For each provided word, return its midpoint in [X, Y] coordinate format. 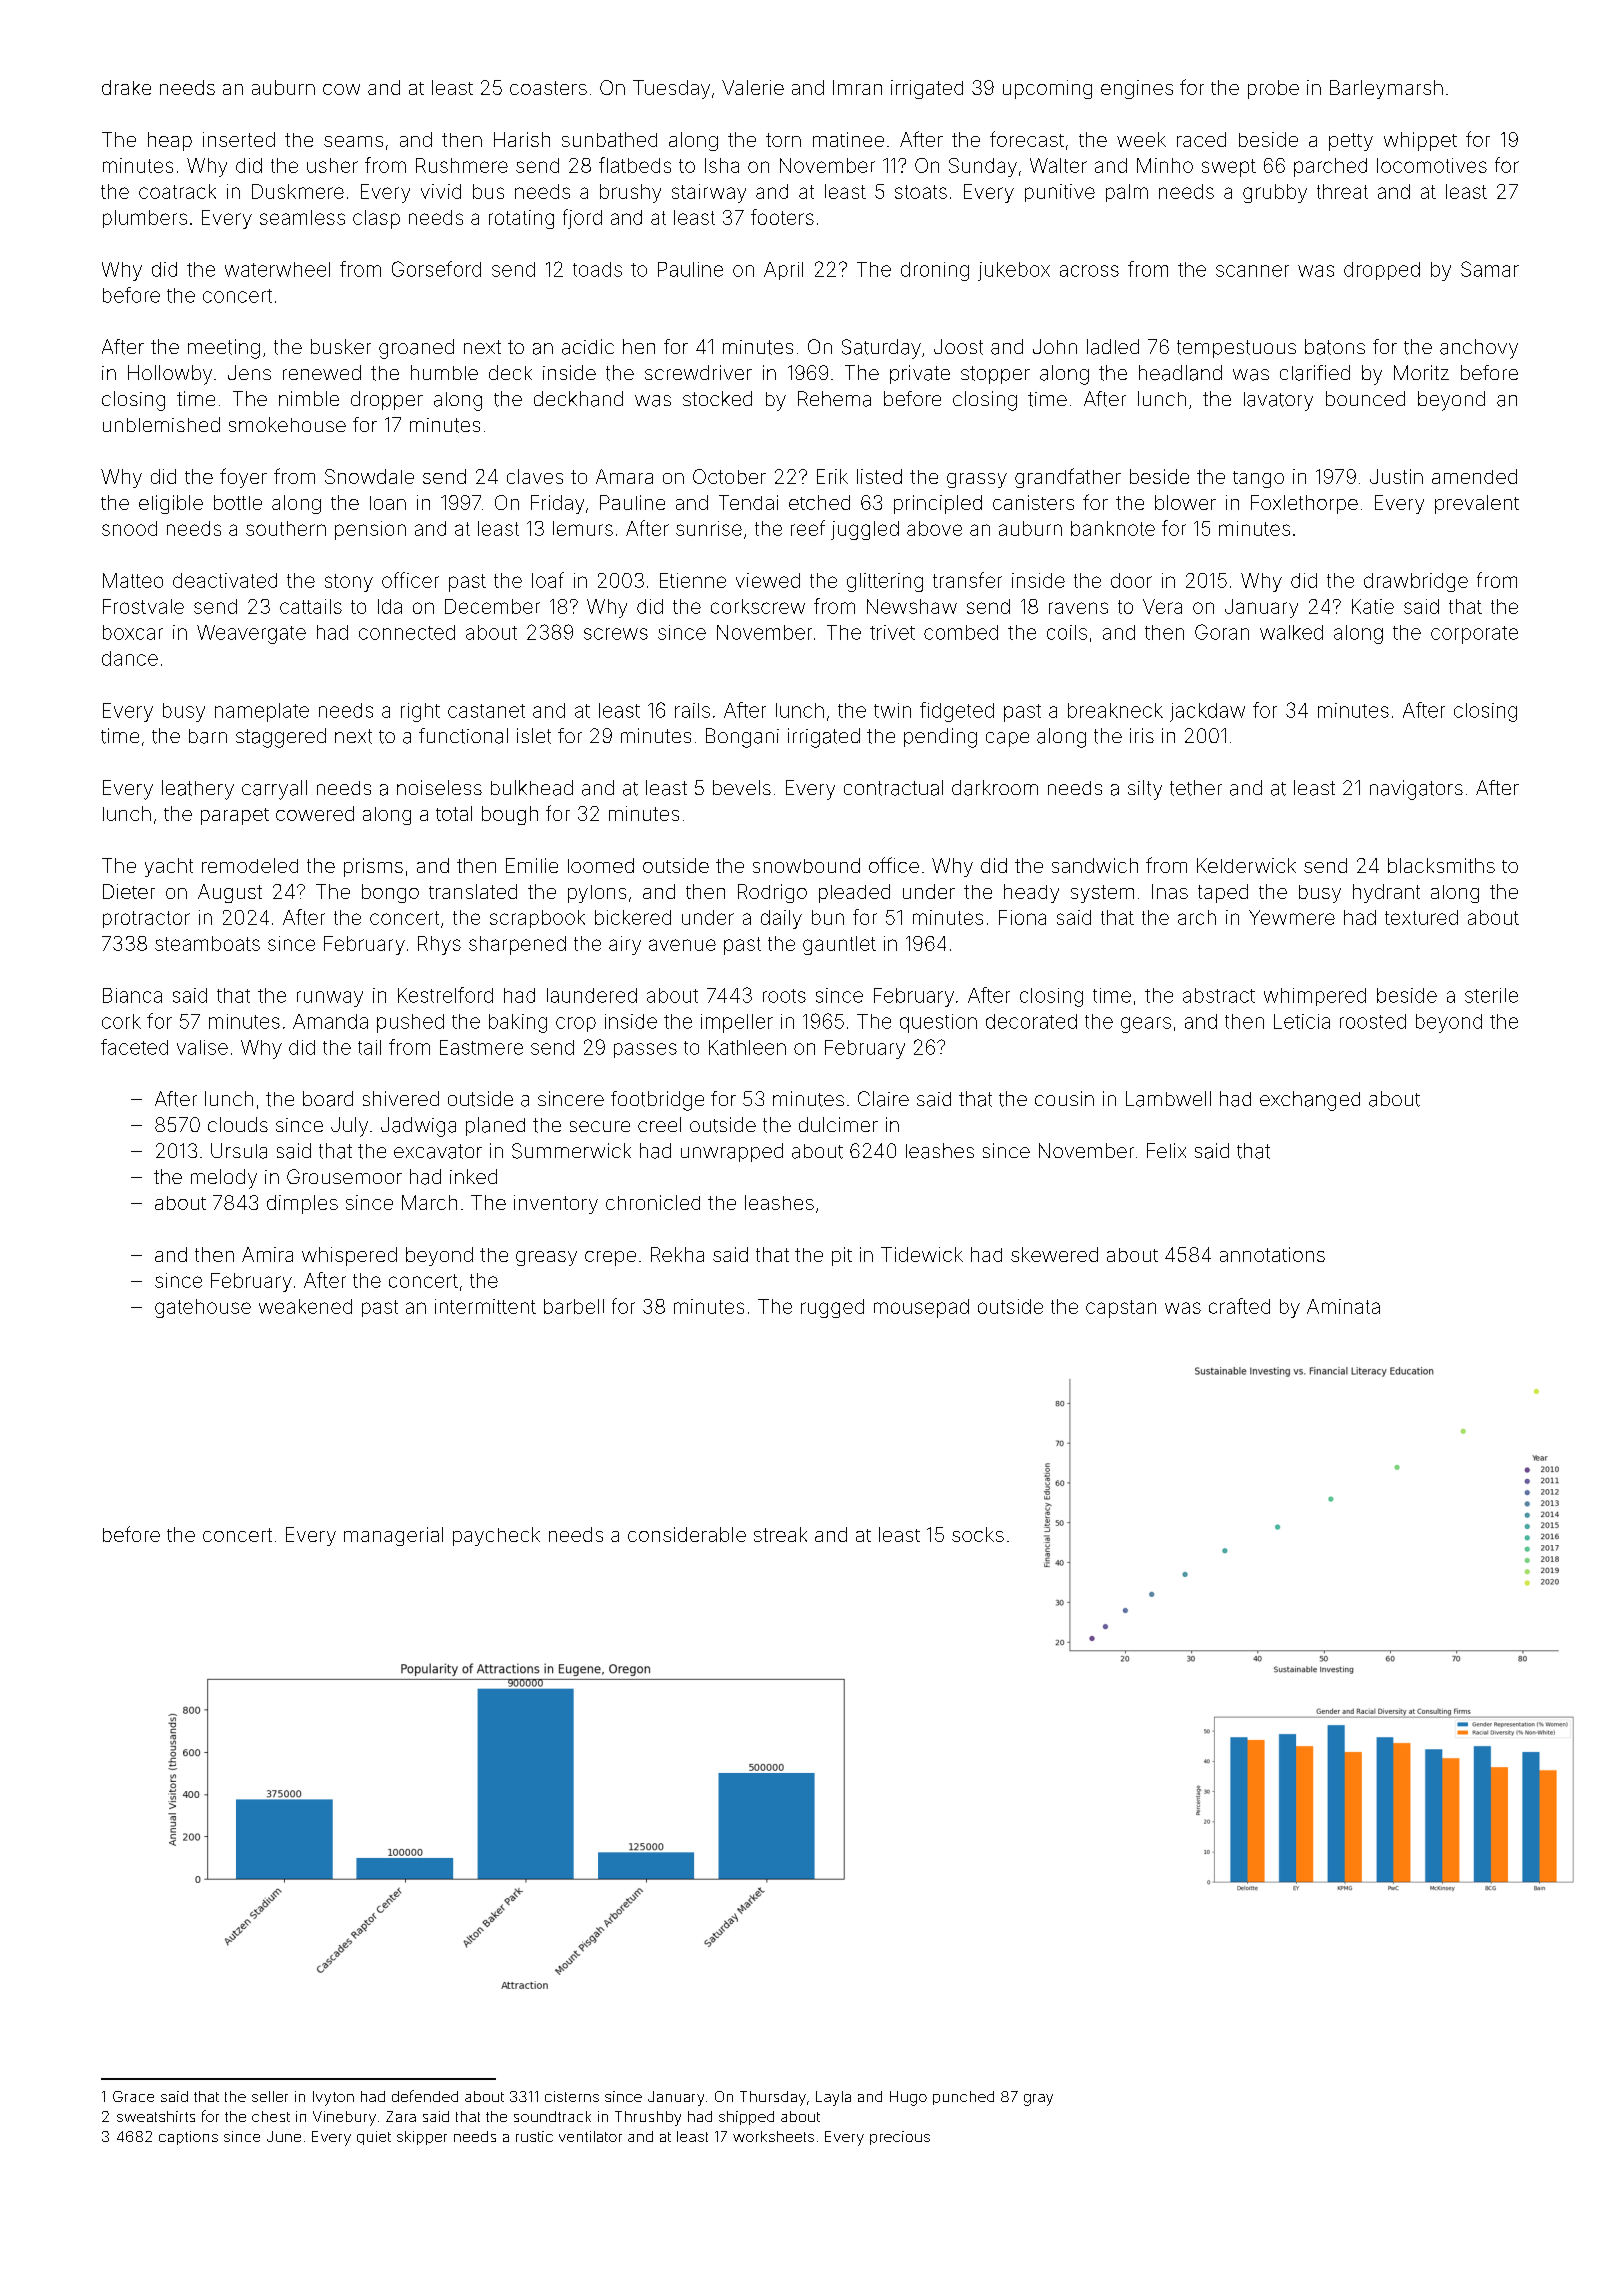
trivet [892, 632]
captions [188, 2138]
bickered [633, 917]
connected [407, 632]
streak [780, 1534]
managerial [393, 1536]
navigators [1416, 790]
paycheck [496, 1536]
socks [978, 1534]
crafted [1239, 1306]
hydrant [1386, 893]
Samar [1490, 269]
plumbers [145, 219]
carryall [274, 790]
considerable [687, 1534]
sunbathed [609, 139]
